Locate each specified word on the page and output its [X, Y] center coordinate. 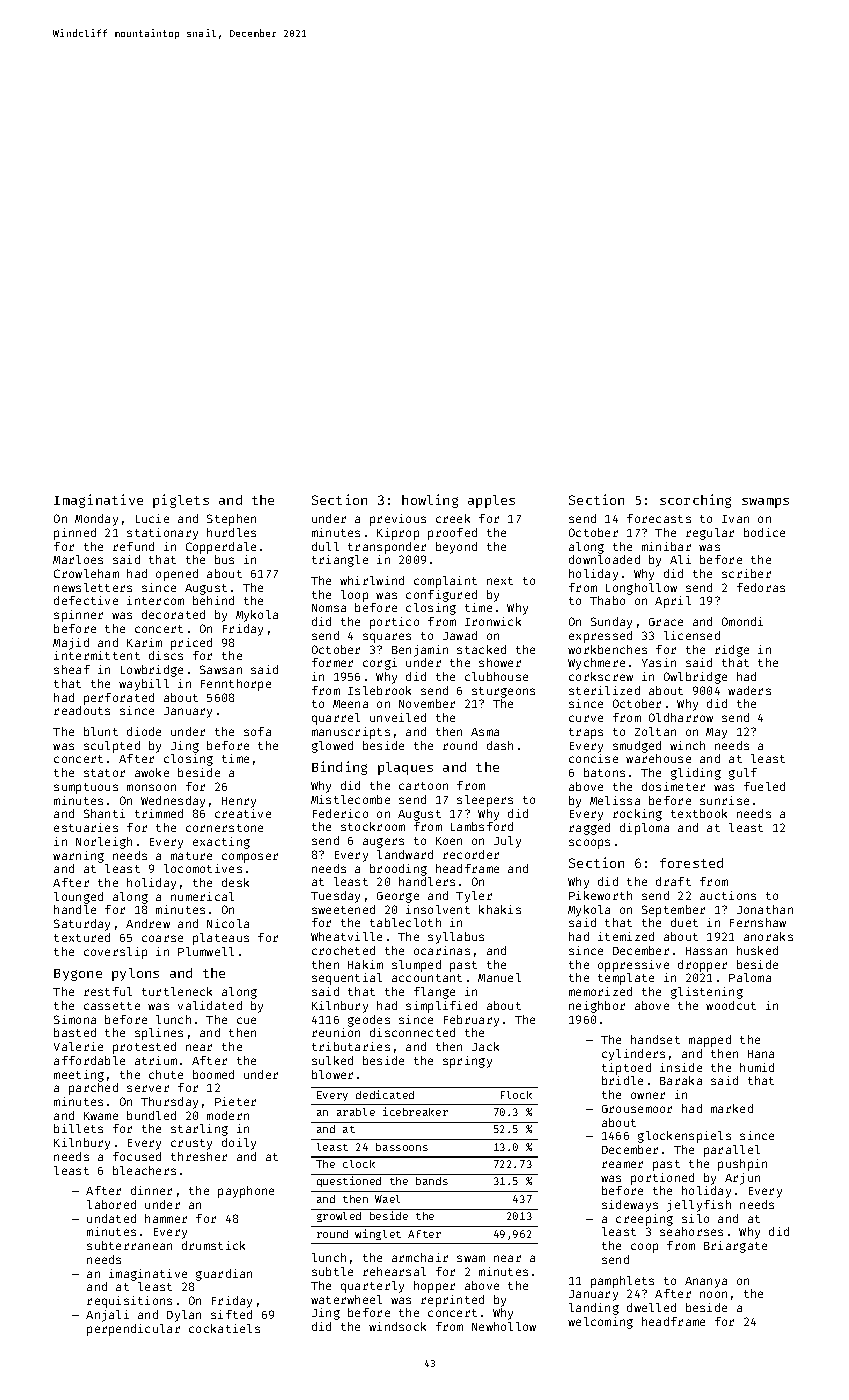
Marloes [78, 559]
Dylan [184, 1316]
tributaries [351, 1046]
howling [430, 501]
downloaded [604, 559]
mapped [710, 1041]
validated [210, 1005]
